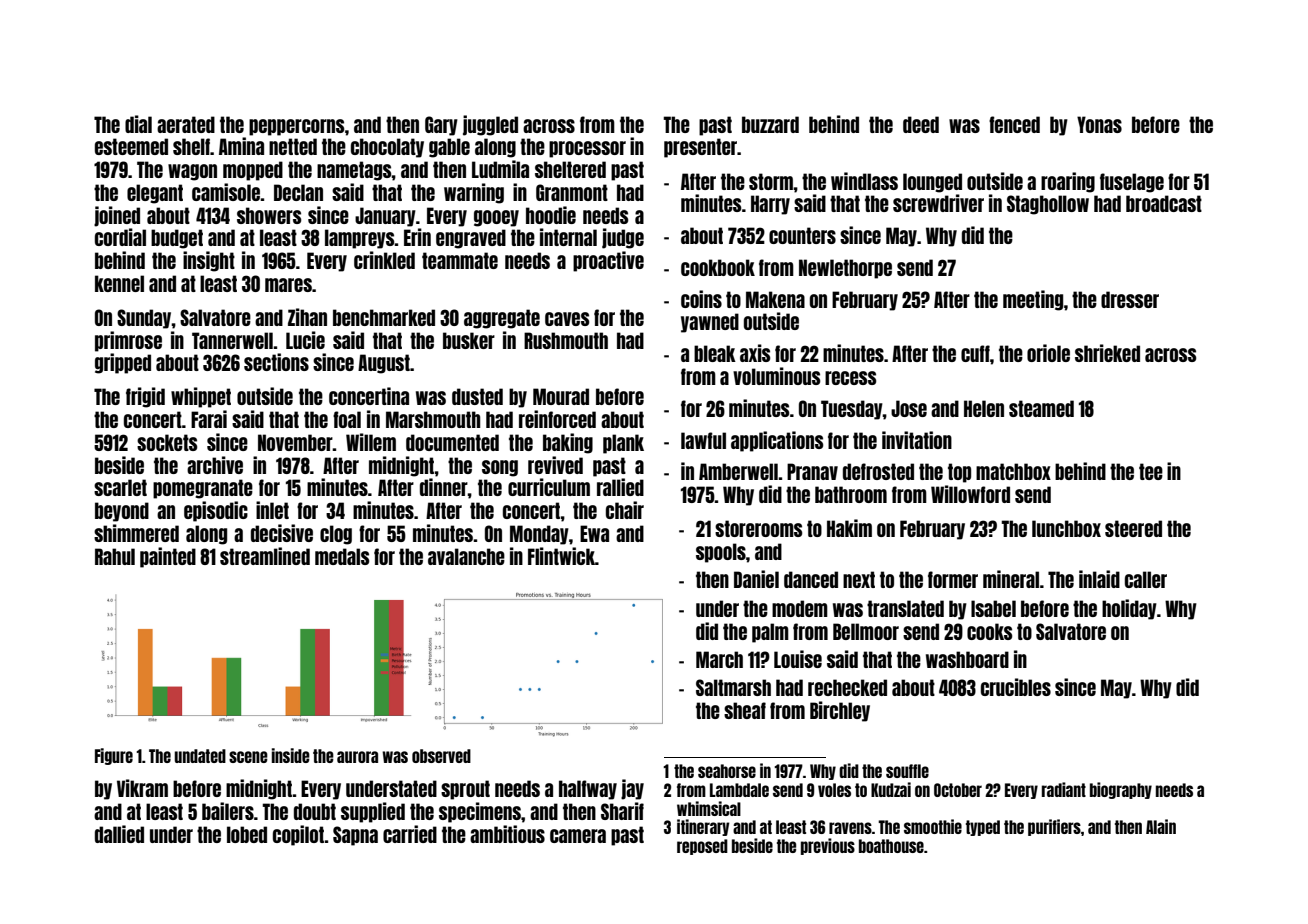 The width and height of the screenshot is (1308, 924). Describe the element at coordinates (1013, 471) in the screenshot. I see `matchbox` at that location.
